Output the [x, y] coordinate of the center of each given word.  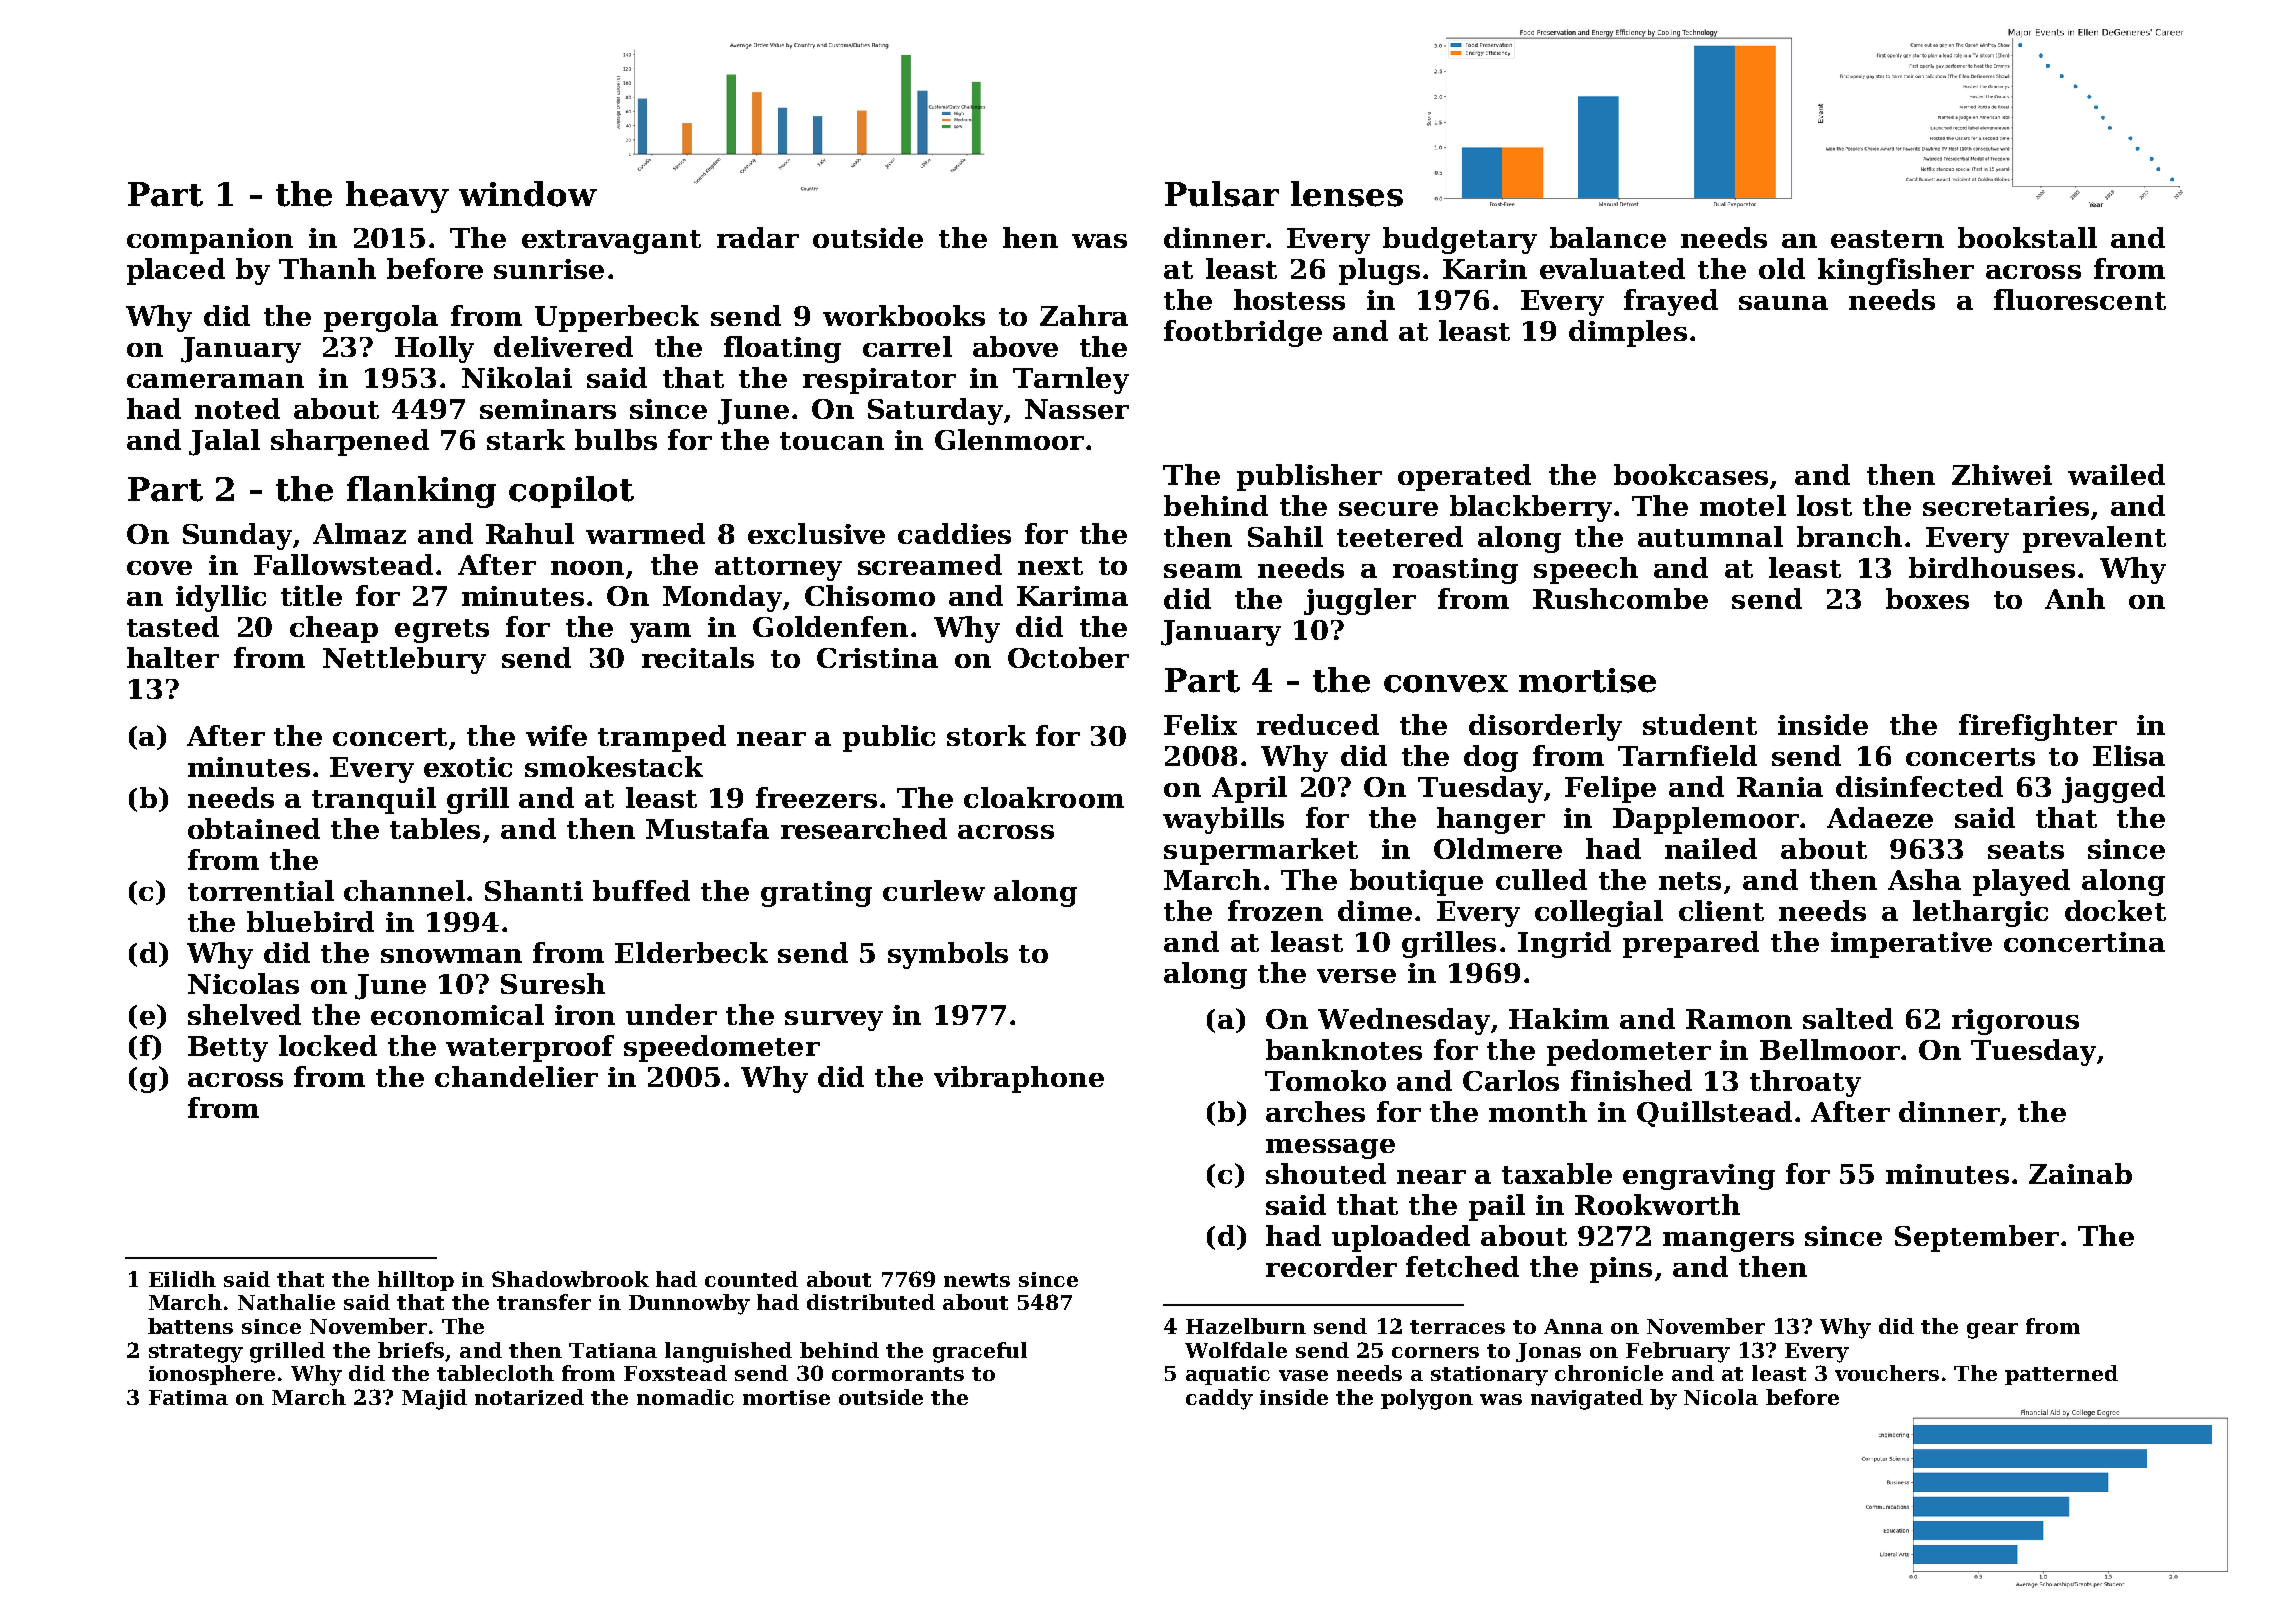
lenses [1347, 194]
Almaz [359, 533]
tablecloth [495, 1373]
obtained [254, 828]
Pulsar [1222, 194]
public [889, 738]
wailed [2116, 474]
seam [1203, 571]
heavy [397, 197]
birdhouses [1992, 567]
